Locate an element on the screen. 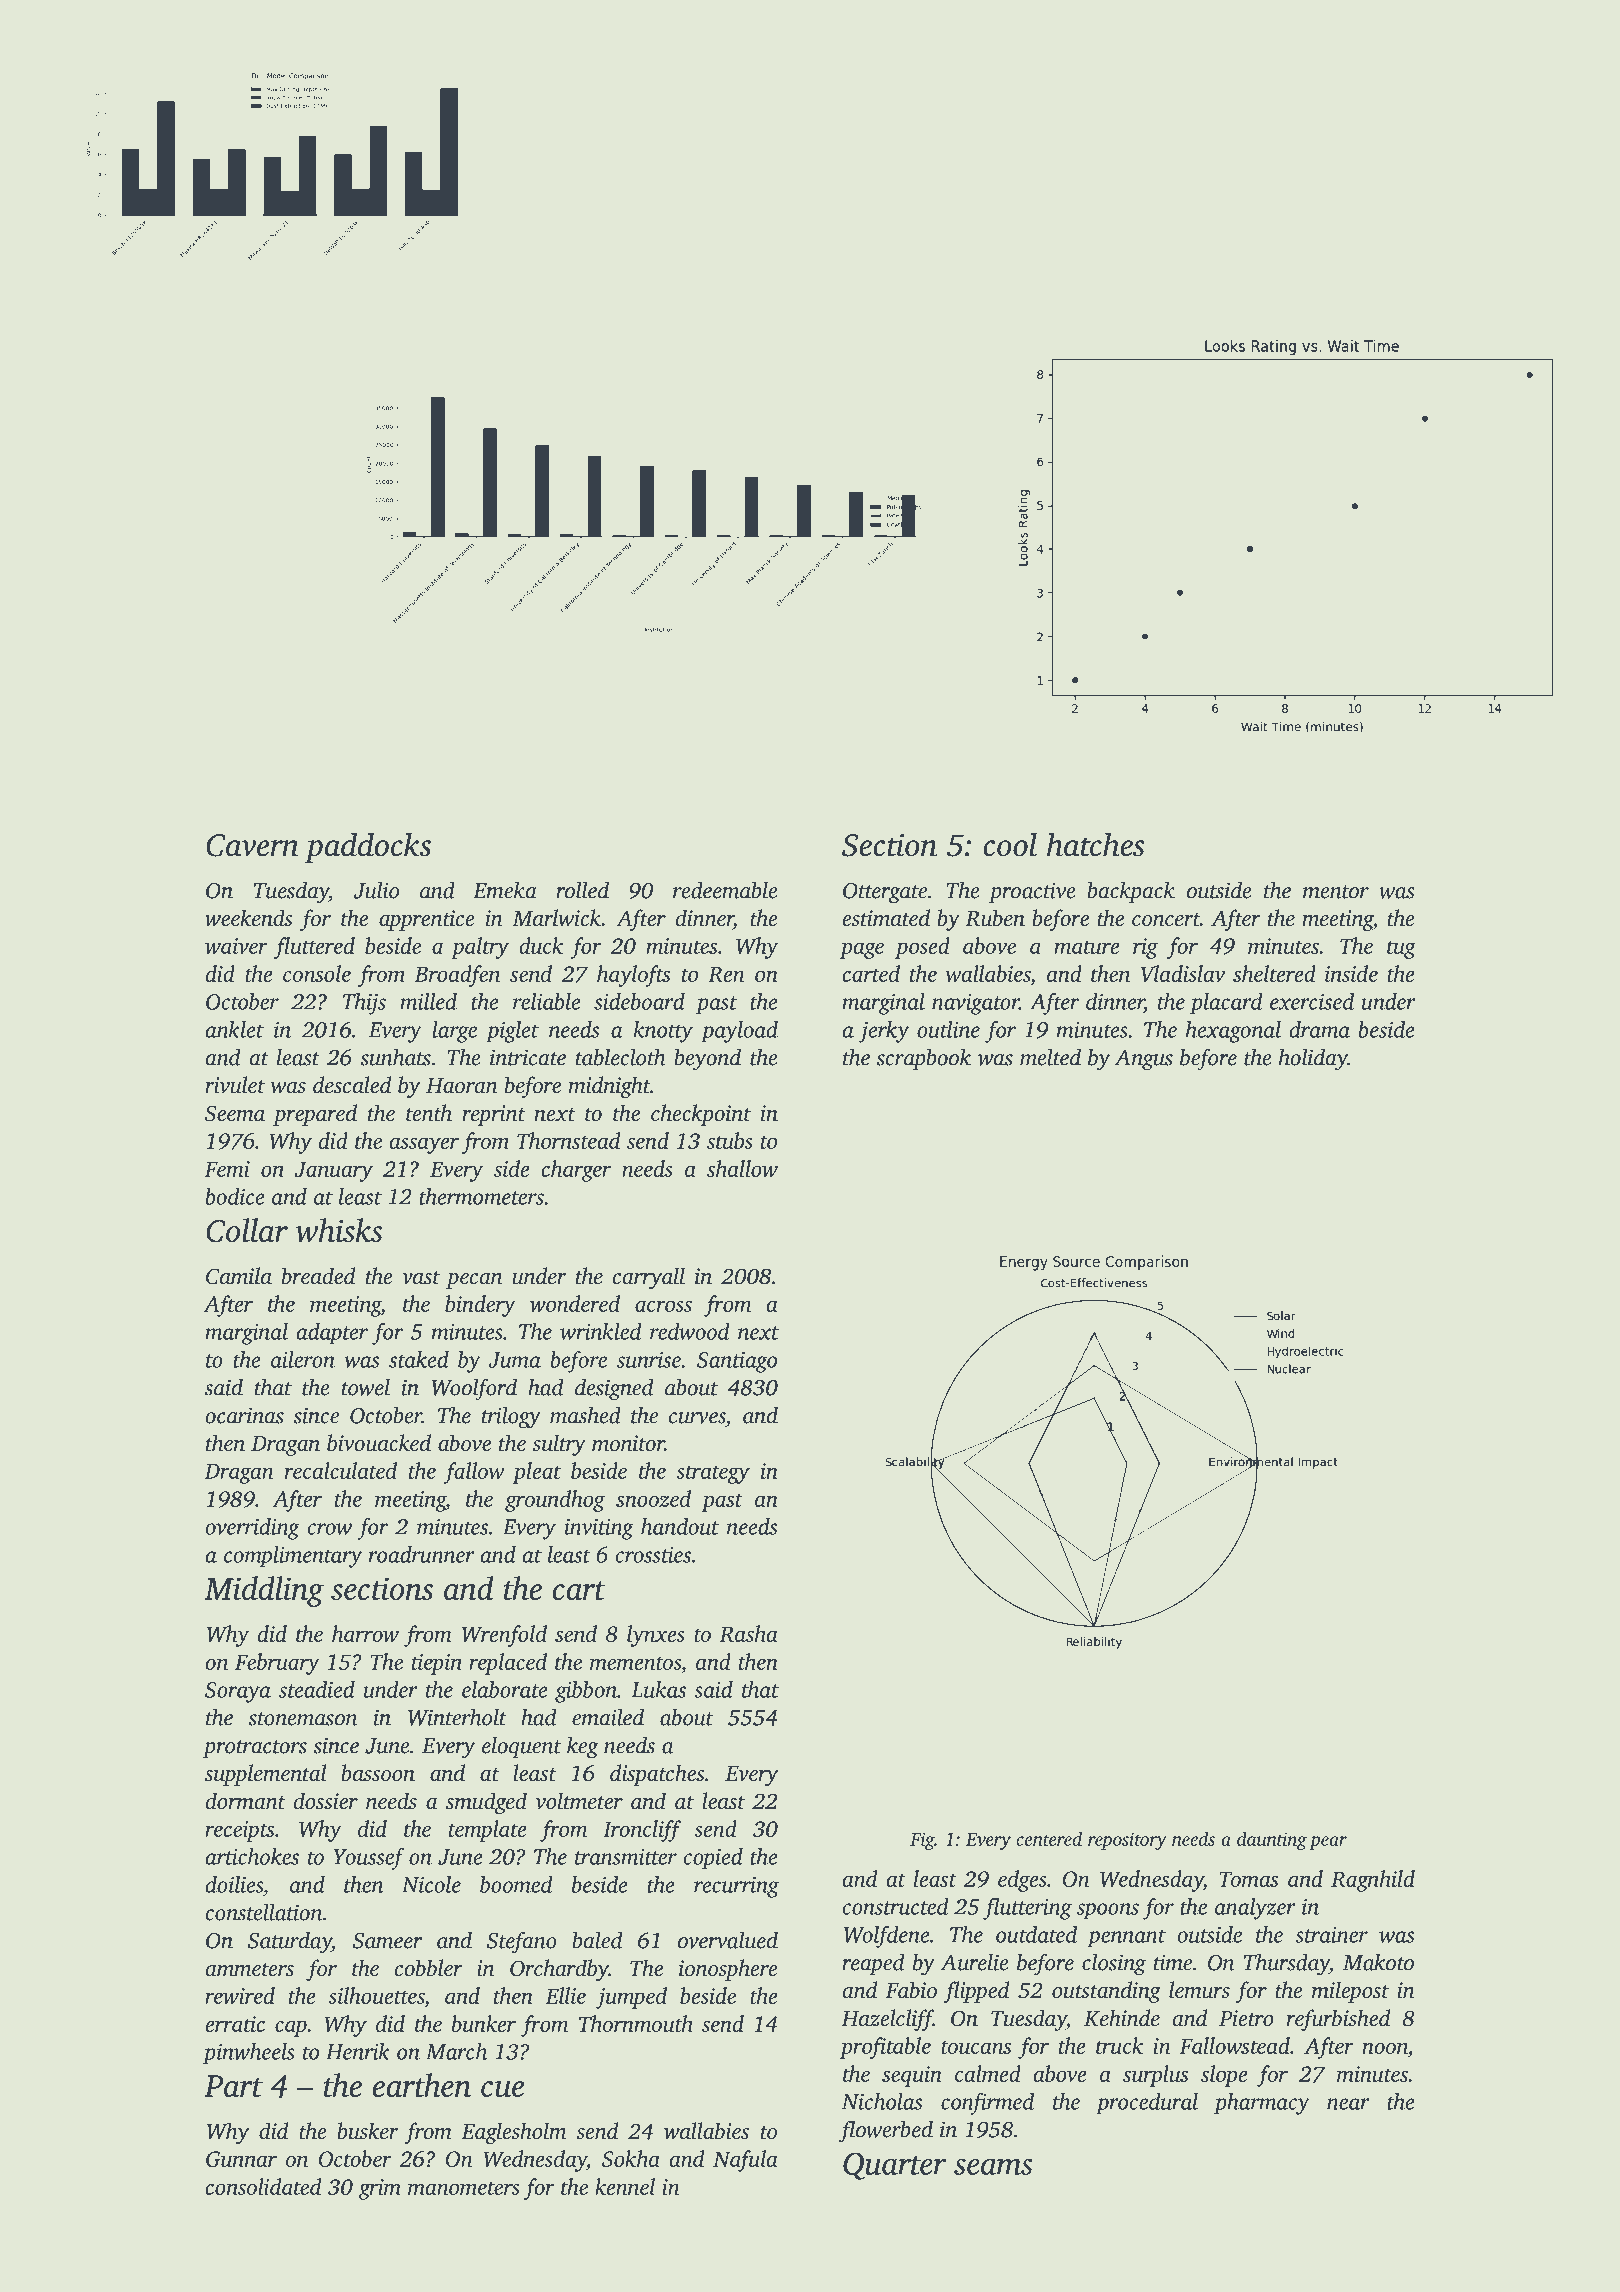 The height and width of the screenshot is (2292, 1620). voltmeter is located at coordinates (579, 1801).
